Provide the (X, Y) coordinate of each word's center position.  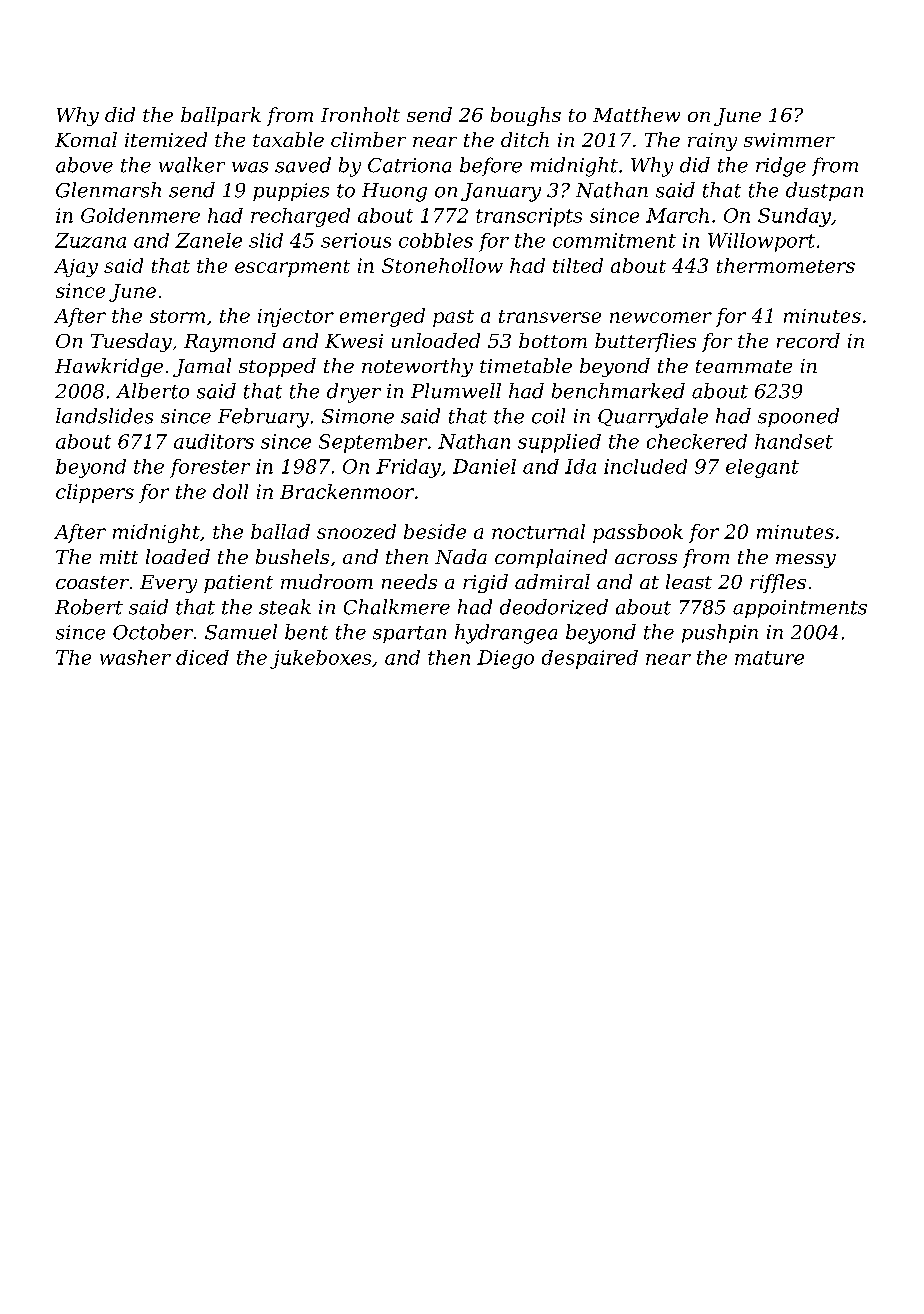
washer (135, 657)
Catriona (409, 165)
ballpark (221, 116)
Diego (505, 659)
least (689, 581)
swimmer (789, 140)
